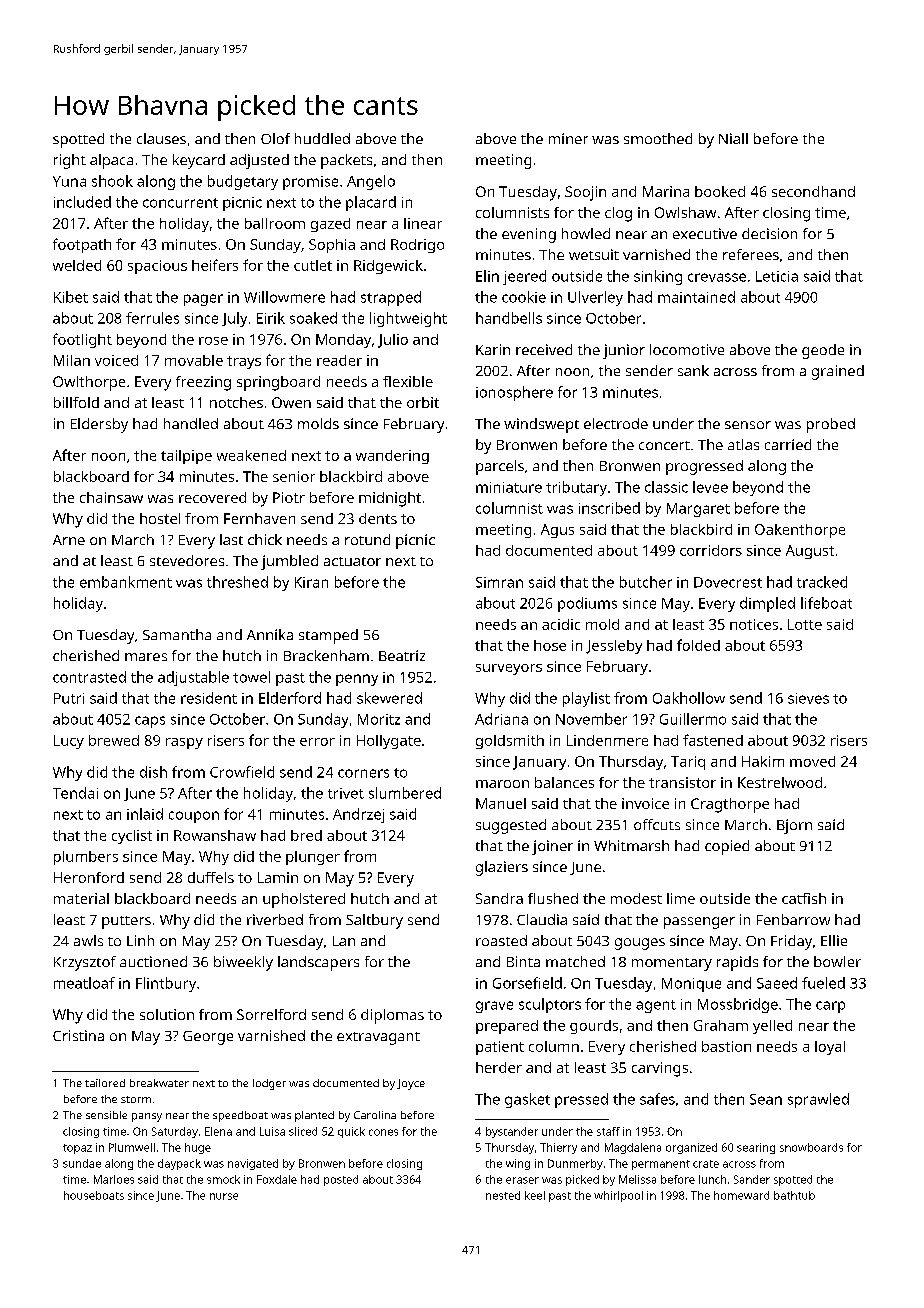  Describe the element at coordinates (224, 1196) in the page. I see `nurse` at that location.
